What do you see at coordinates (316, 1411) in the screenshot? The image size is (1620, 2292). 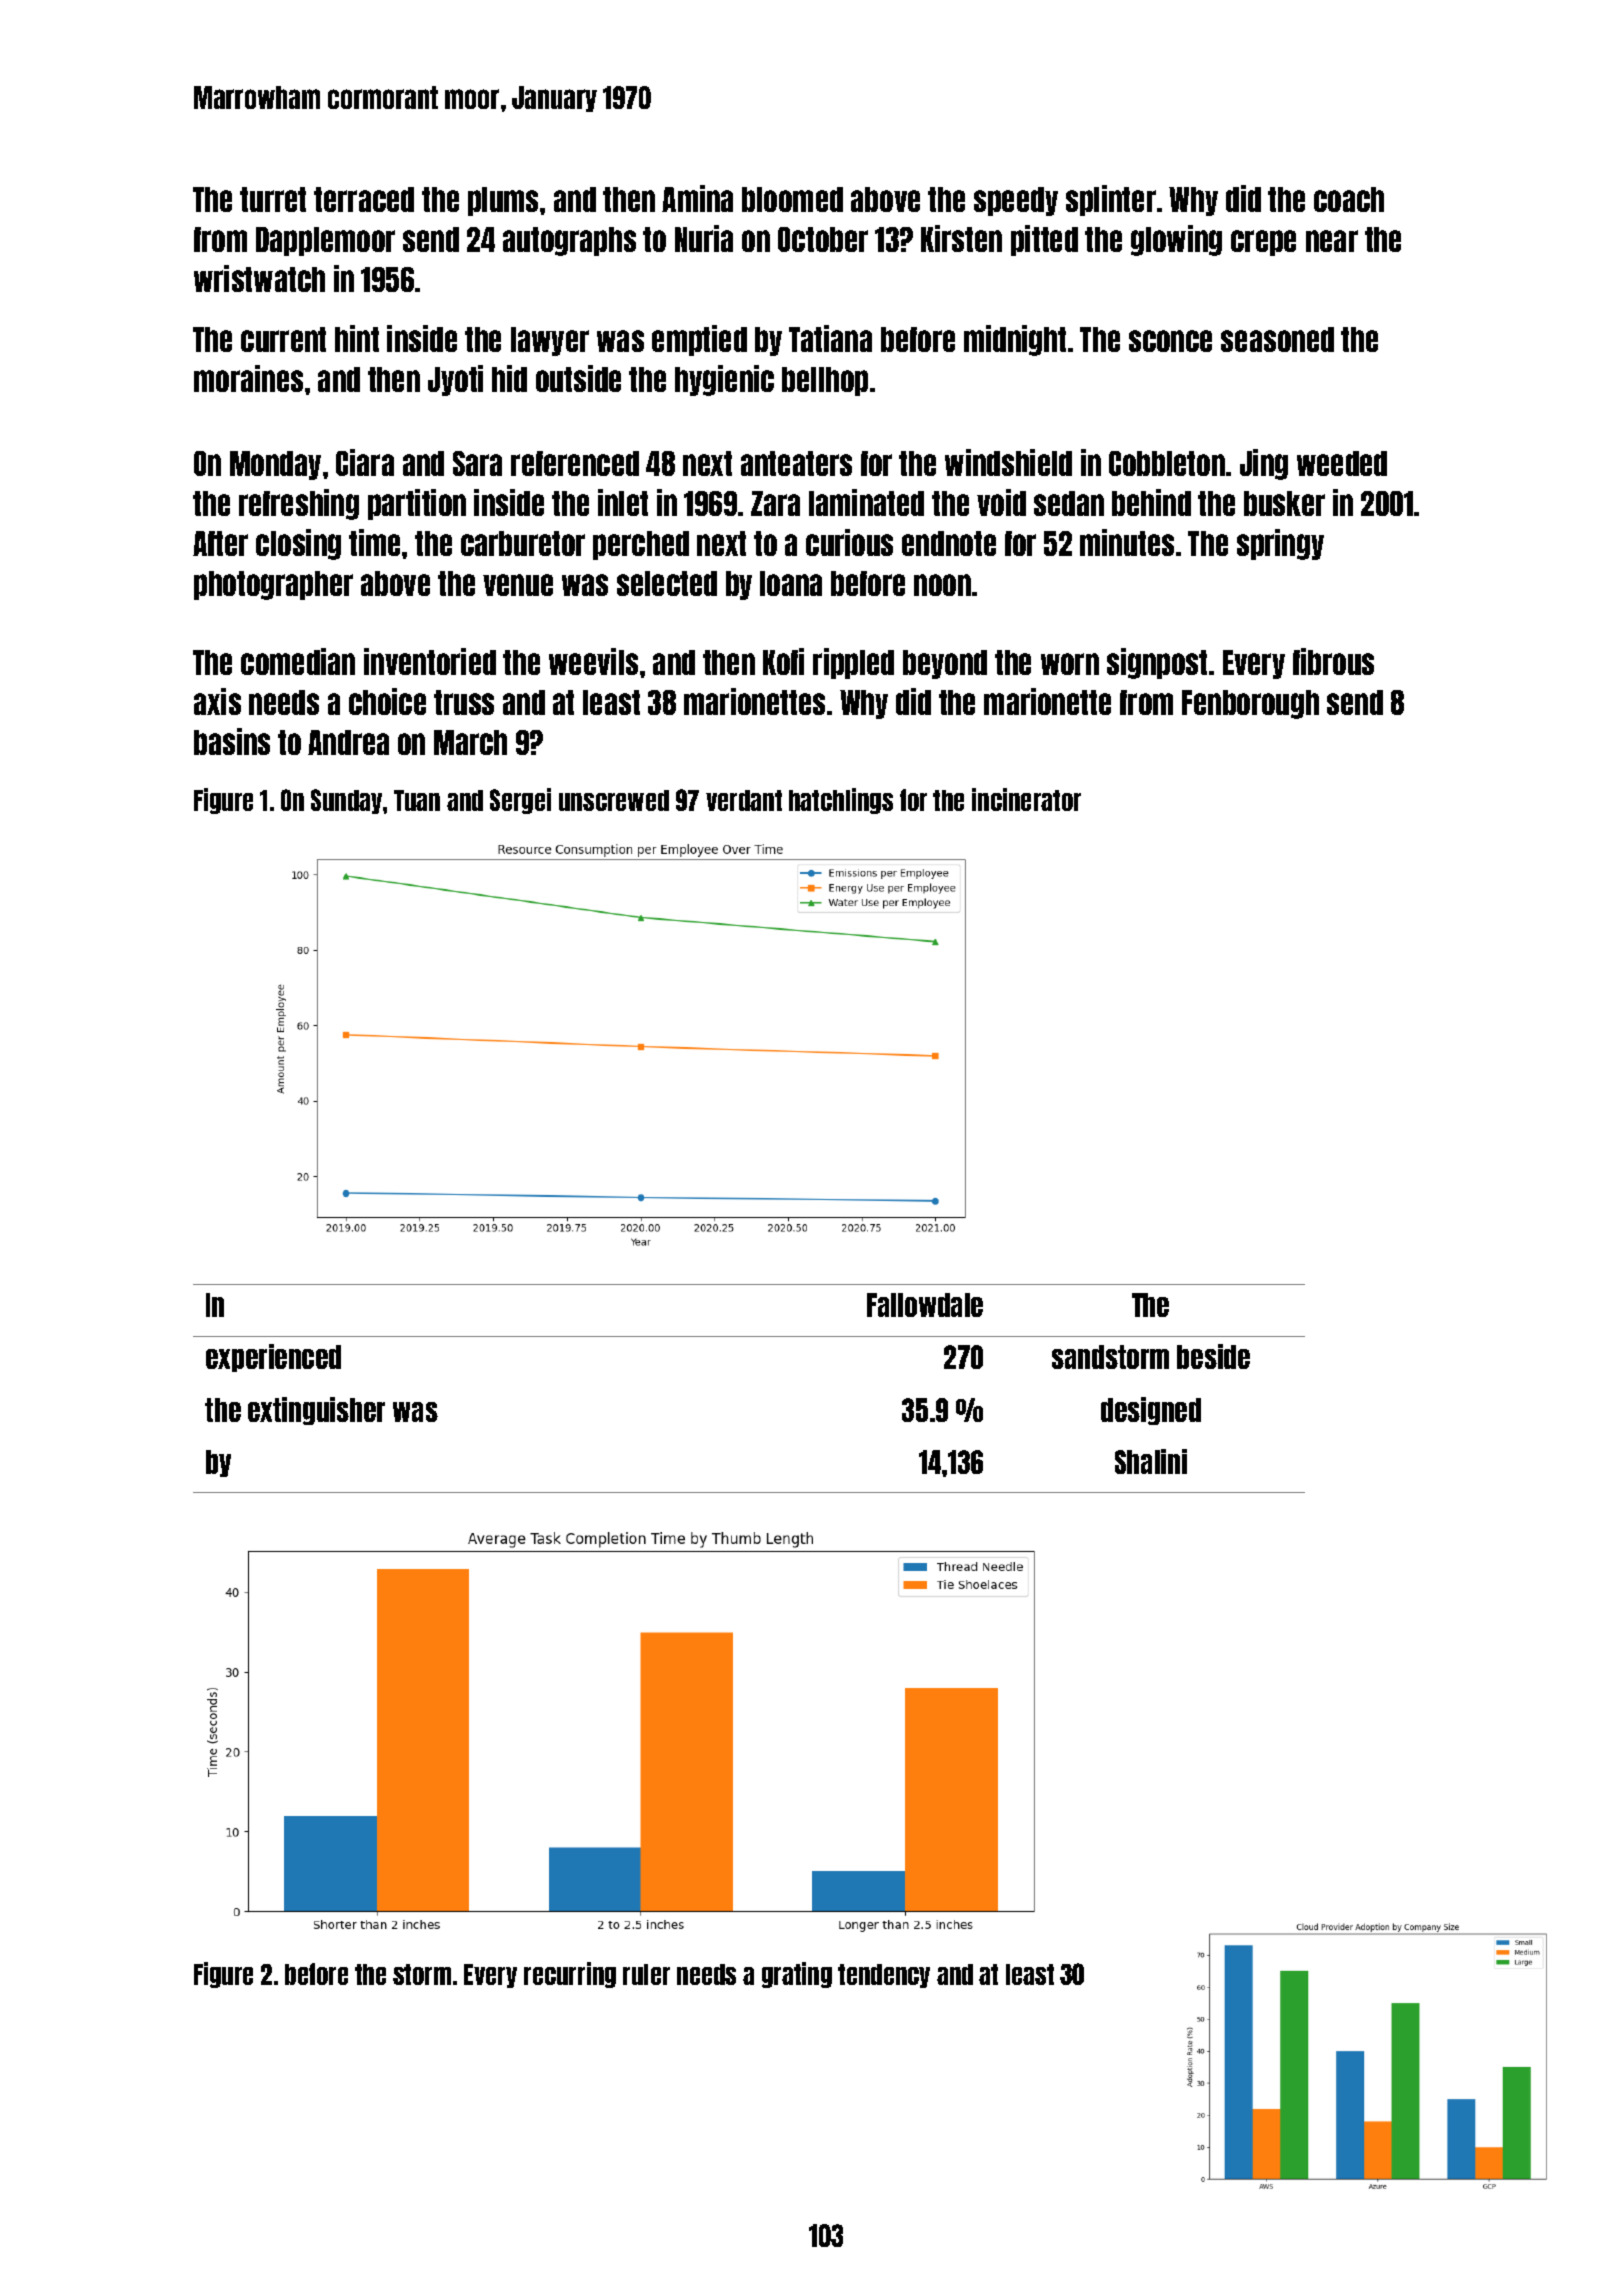 I see `extinguisher` at bounding box center [316, 1411].
